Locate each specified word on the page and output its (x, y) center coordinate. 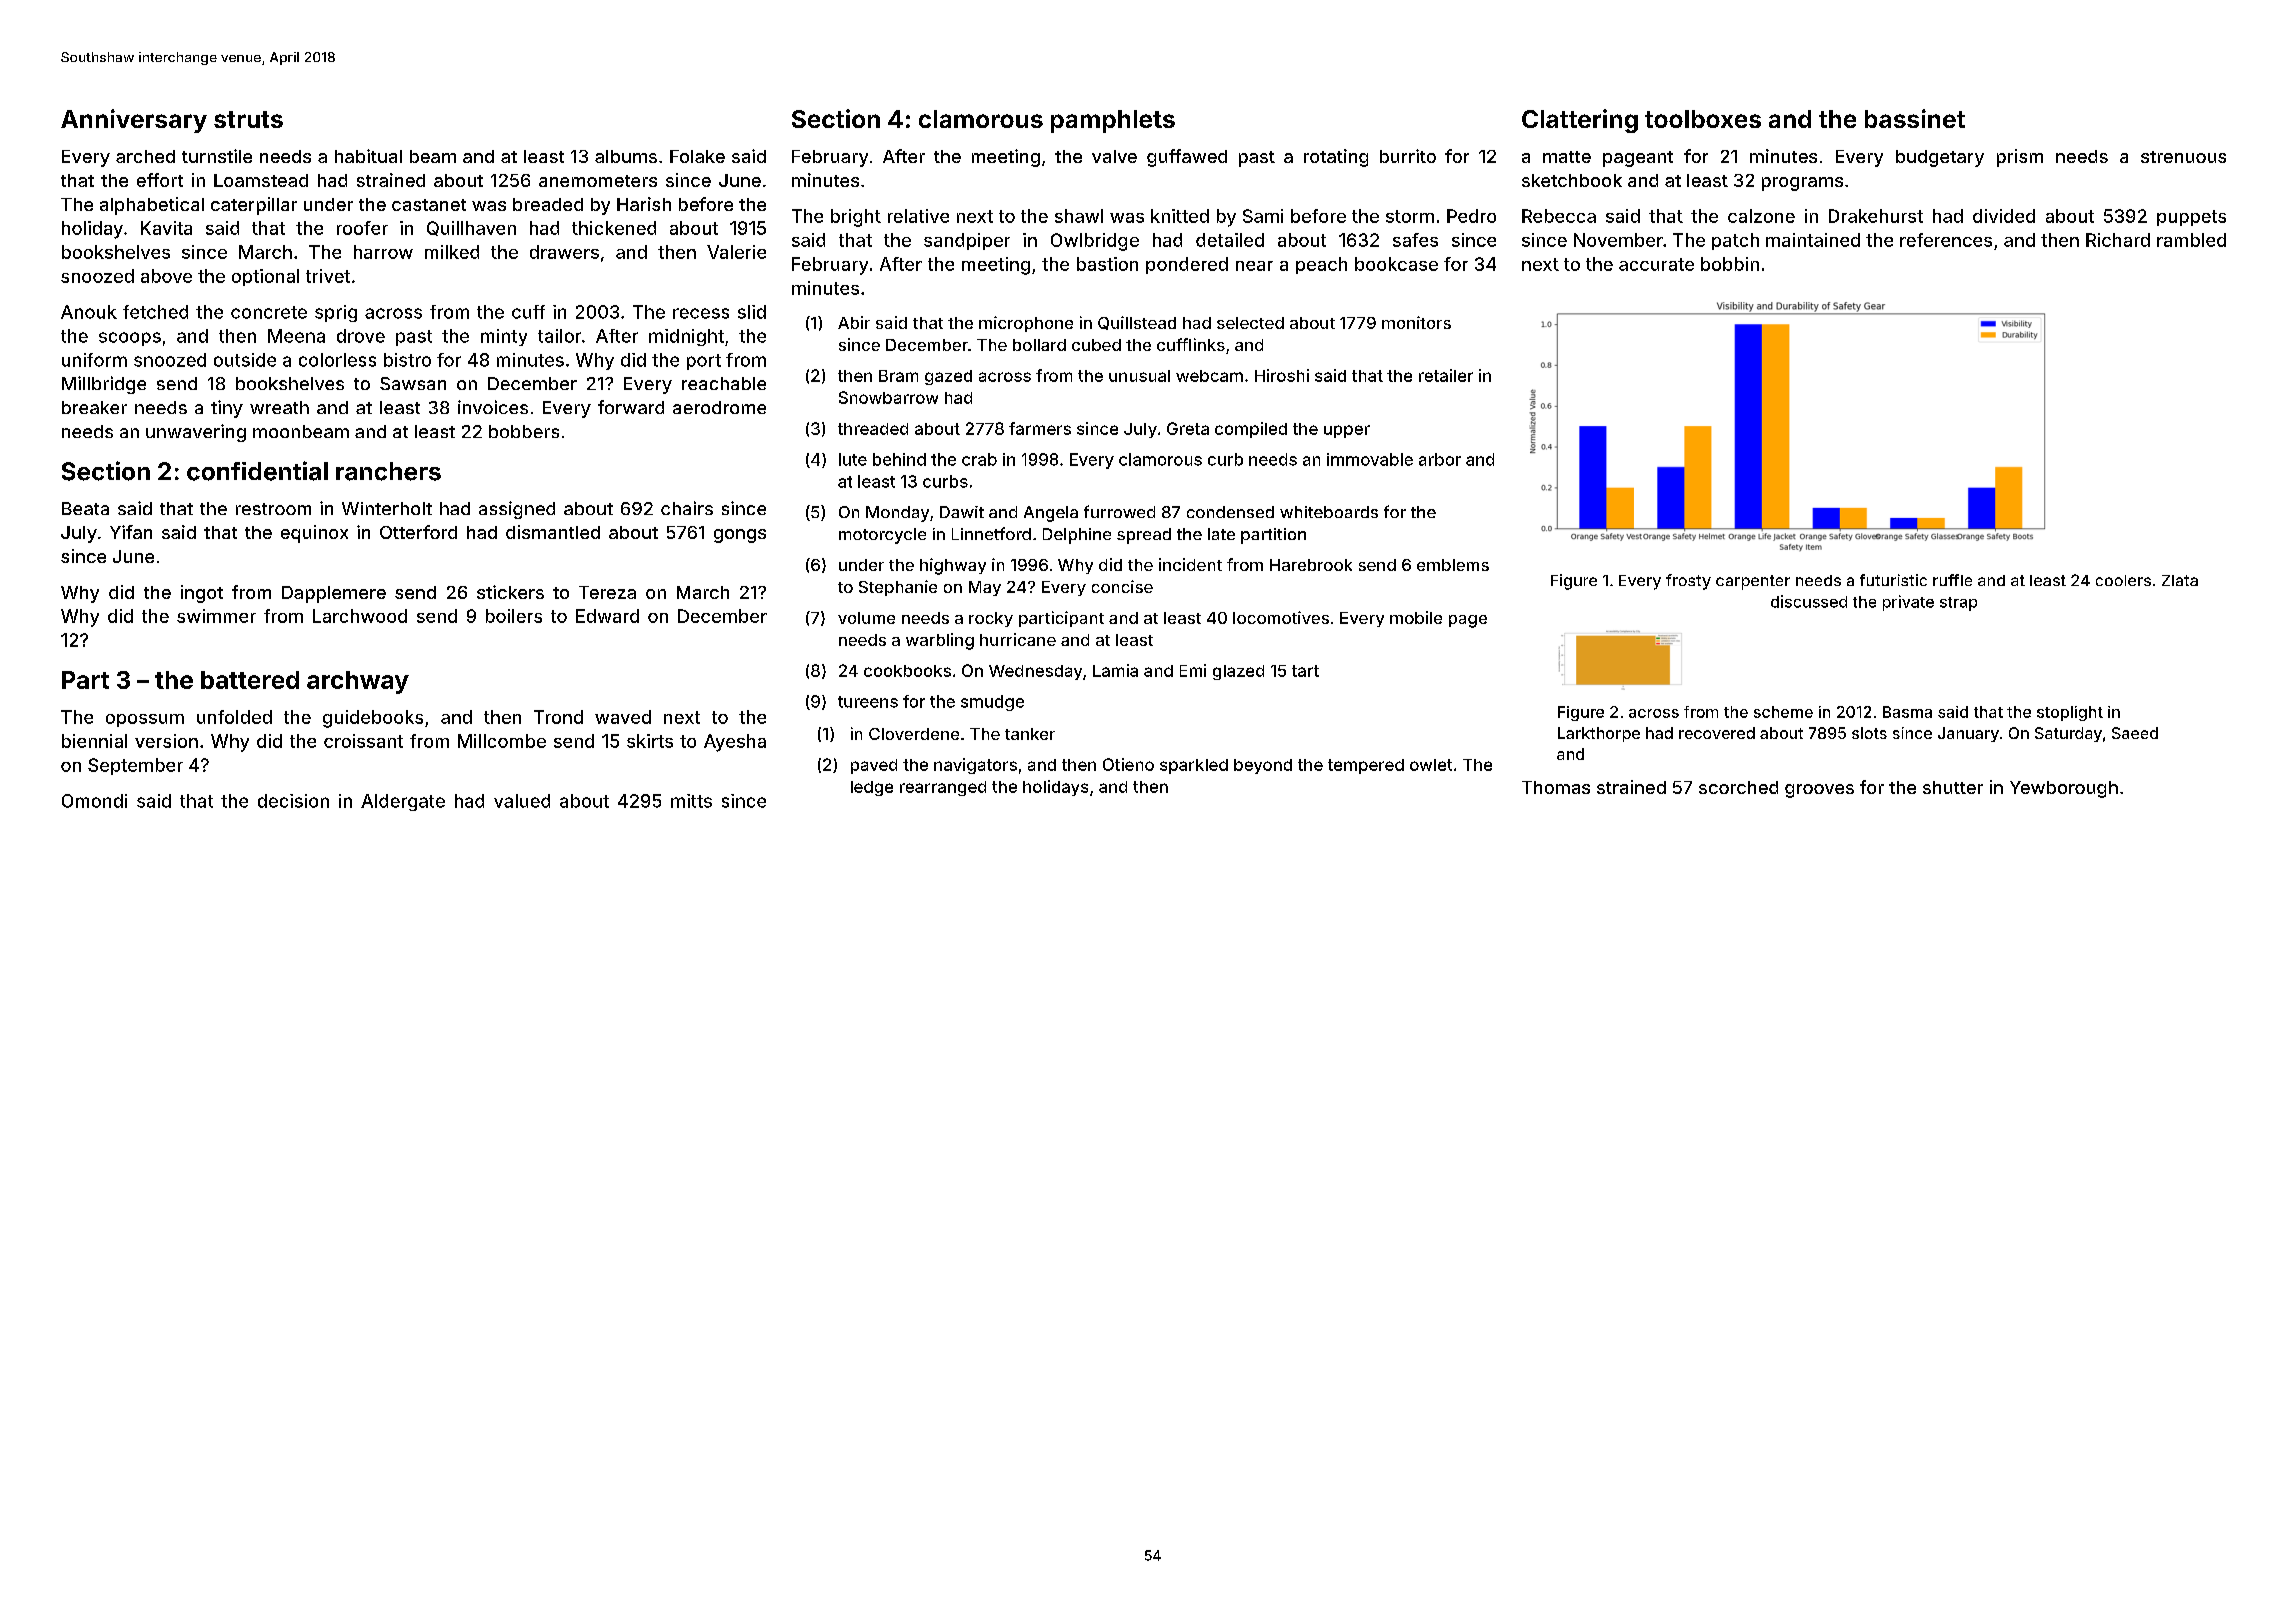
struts (248, 119)
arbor (1440, 459)
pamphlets (1113, 121)
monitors (1416, 322)
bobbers (524, 431)
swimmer (216, 616)
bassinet (1915, 118)
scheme (1783, 712)
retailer (1446, 375)
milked (452, 252)
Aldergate (403, 802)
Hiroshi (1282, 375)
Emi (1193, 670)
